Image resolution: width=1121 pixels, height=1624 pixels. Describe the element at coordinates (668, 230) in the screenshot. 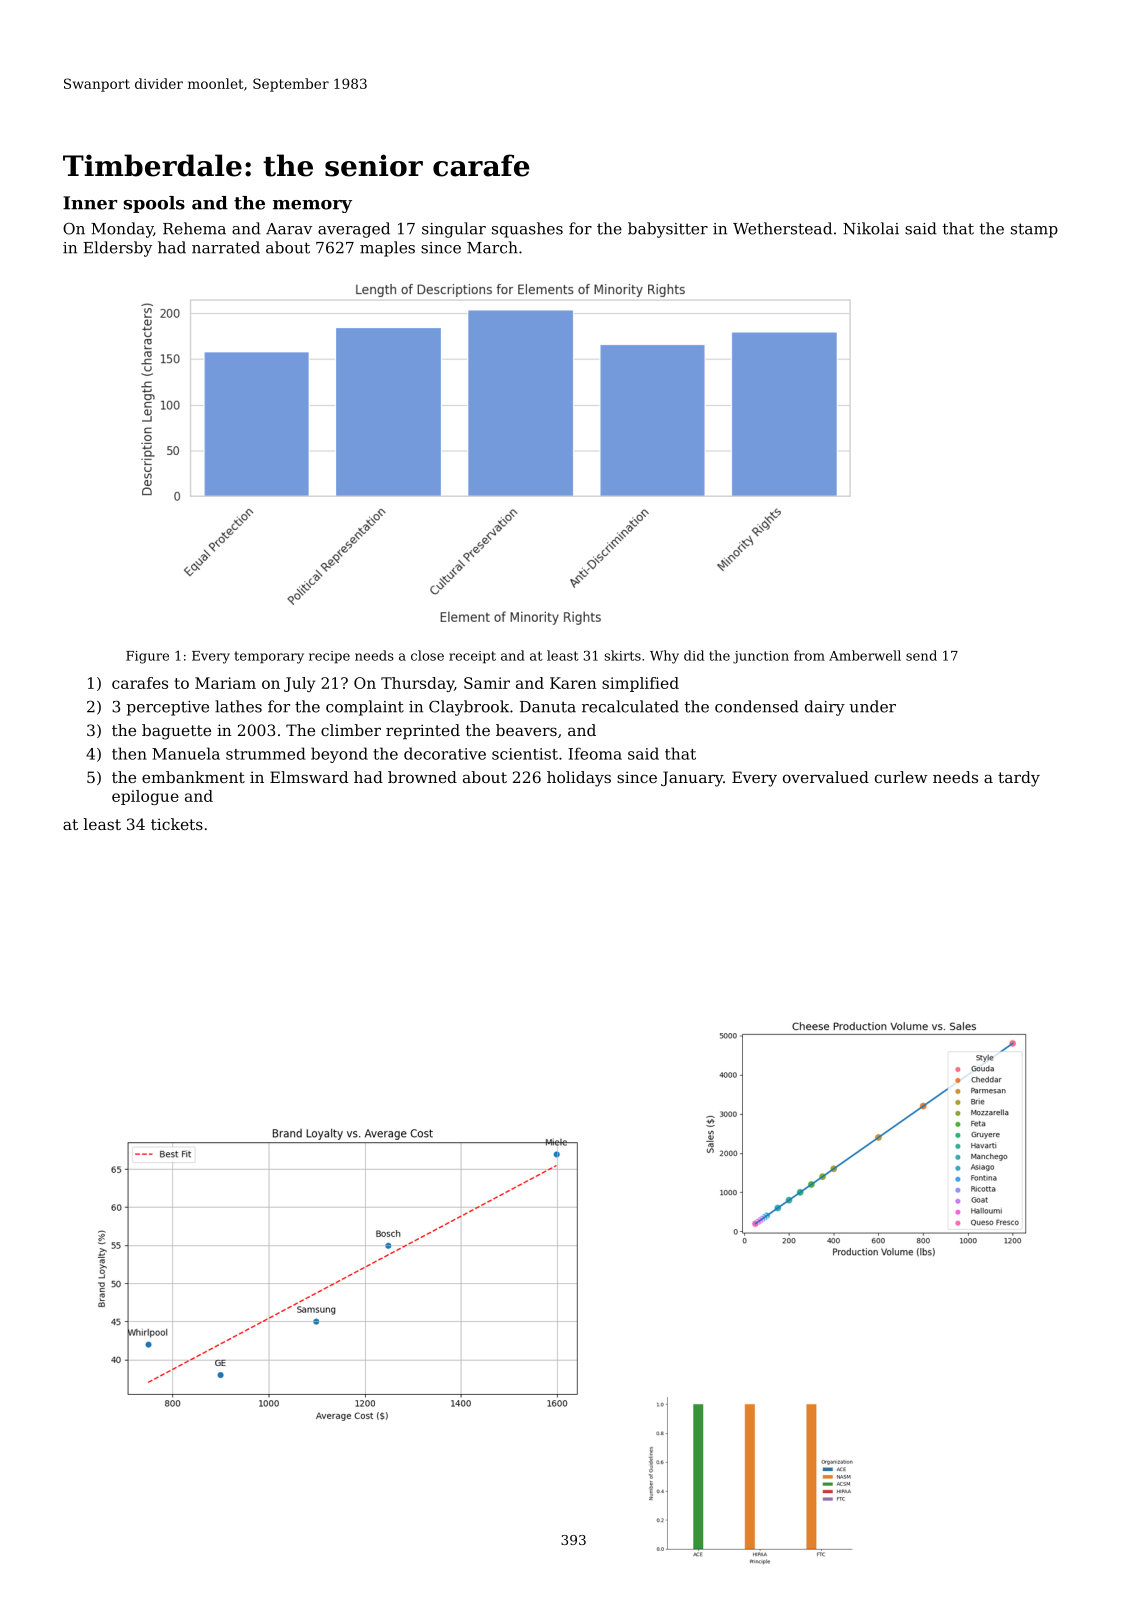

I see `babysitter` at that location.
